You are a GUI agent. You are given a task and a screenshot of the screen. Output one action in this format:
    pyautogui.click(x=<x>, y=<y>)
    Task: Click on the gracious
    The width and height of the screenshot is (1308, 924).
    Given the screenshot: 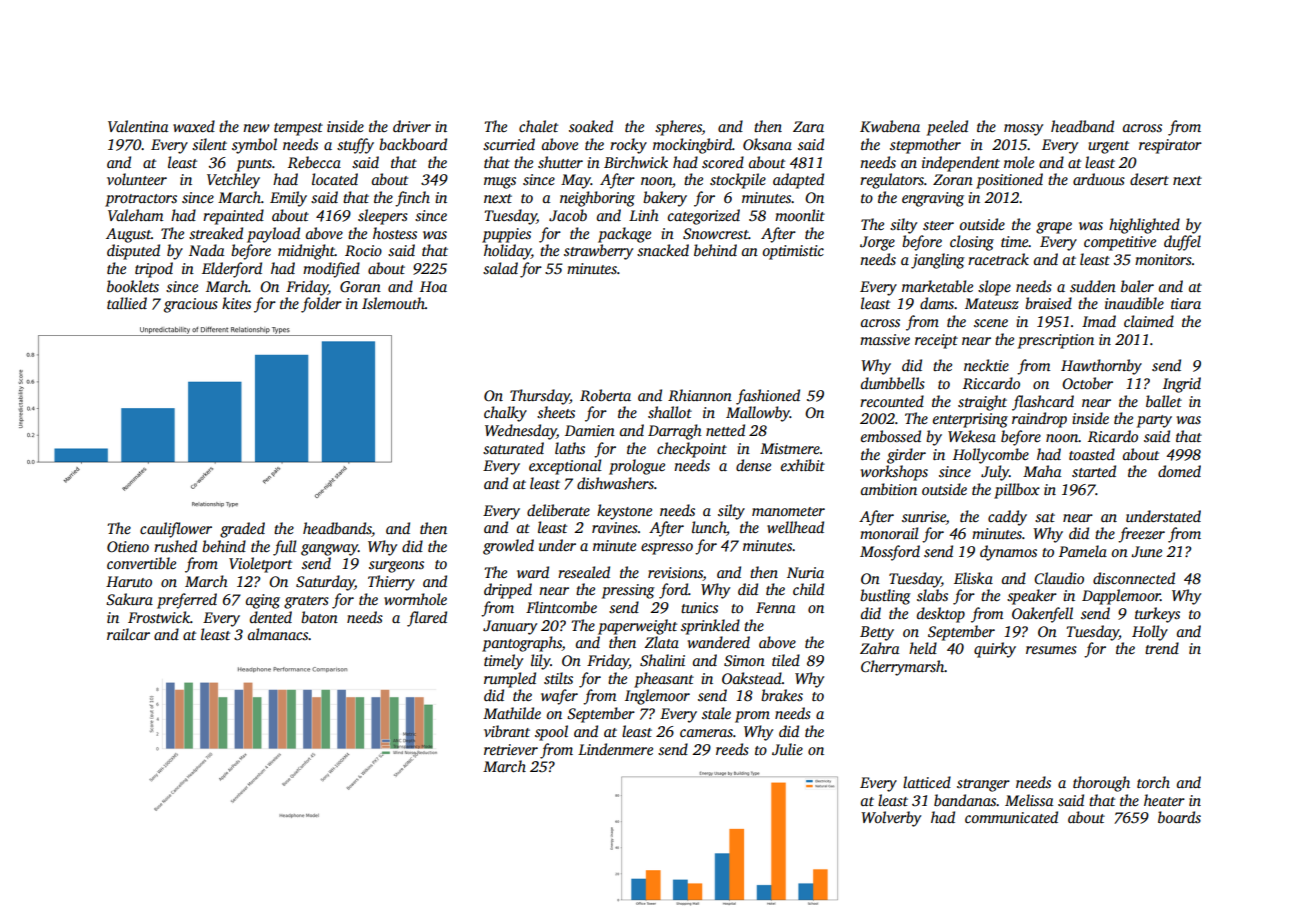 What is the action you would take?
    pyautogui.click(x=191, y=305)
